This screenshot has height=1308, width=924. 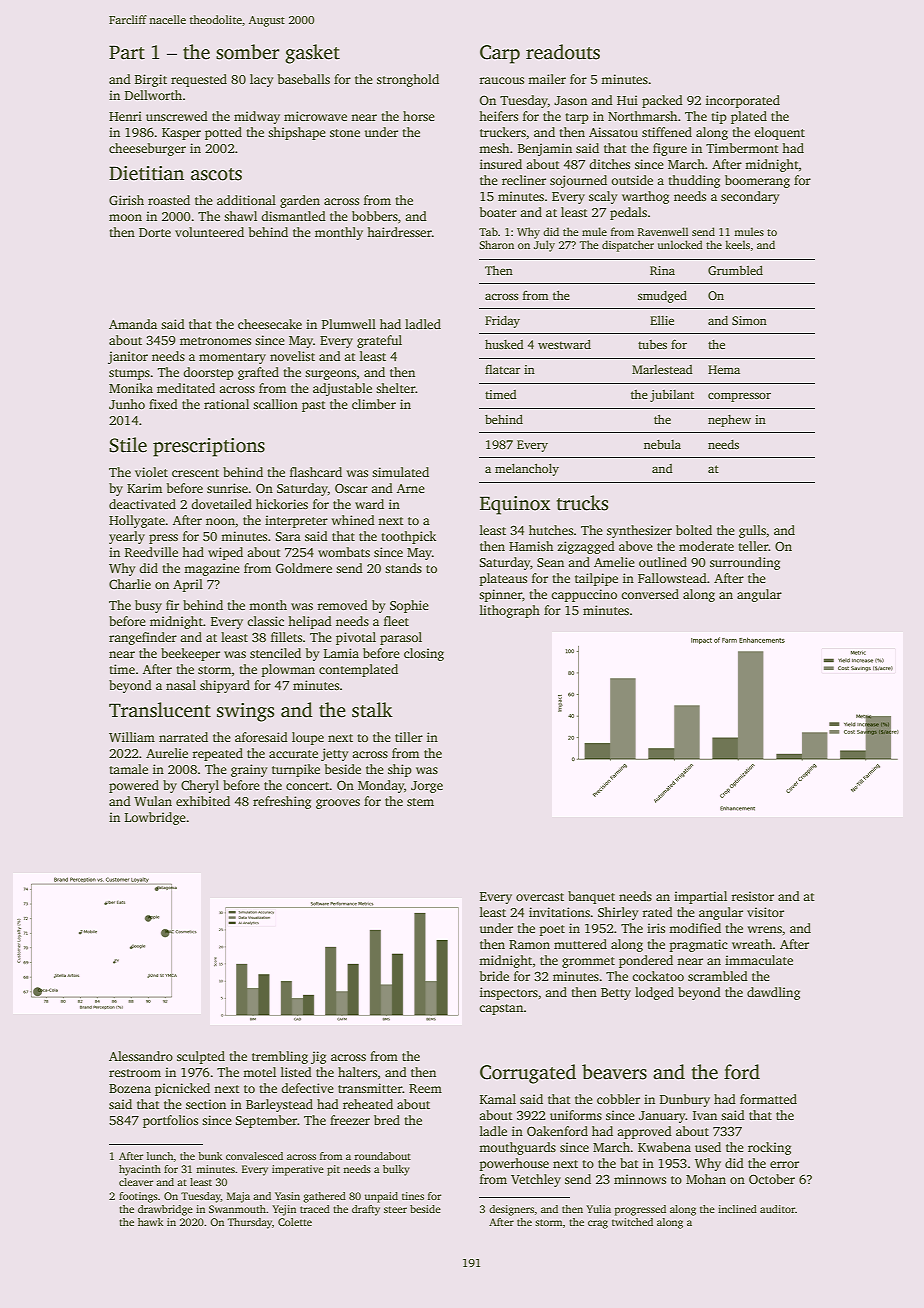 What do you see at coordinates (155, 818) in the screenshot?
I see `Lowbridge` at bounding box center [155, 818].
